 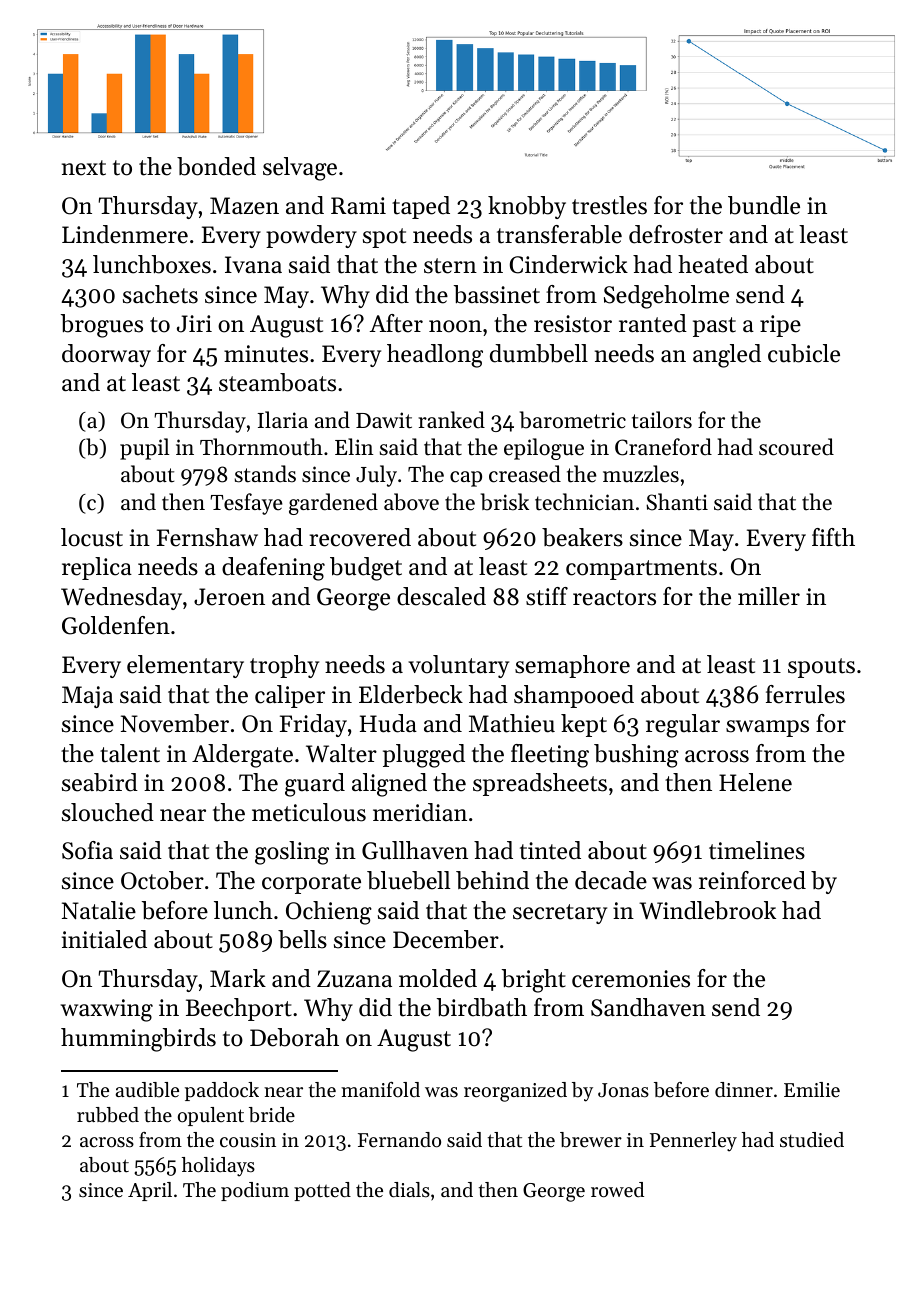 What do you see at coordinates (614, 598) in the document?
I see `reactors` at bounding box center [614, 598].
